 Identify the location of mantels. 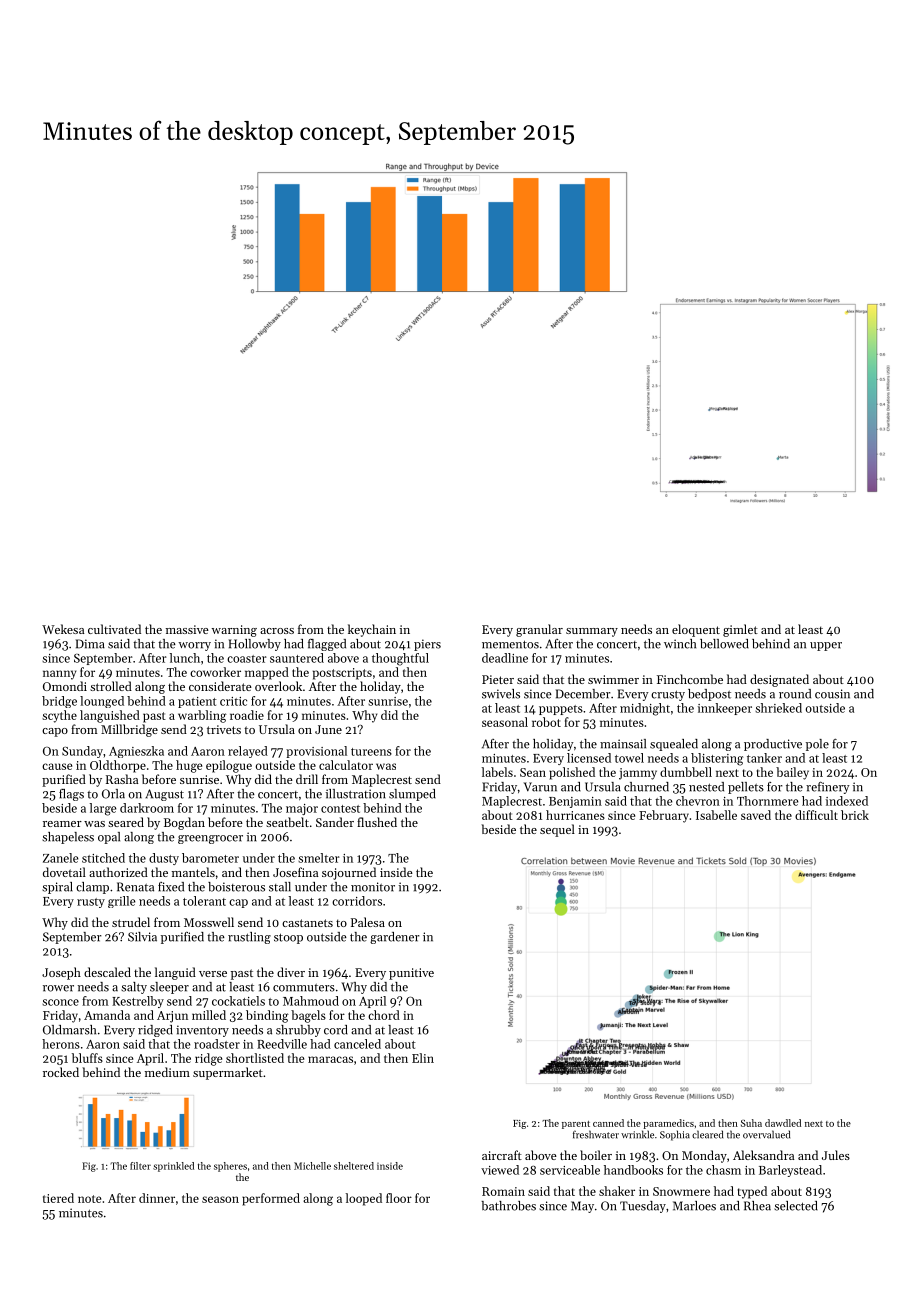
(193, 872).
